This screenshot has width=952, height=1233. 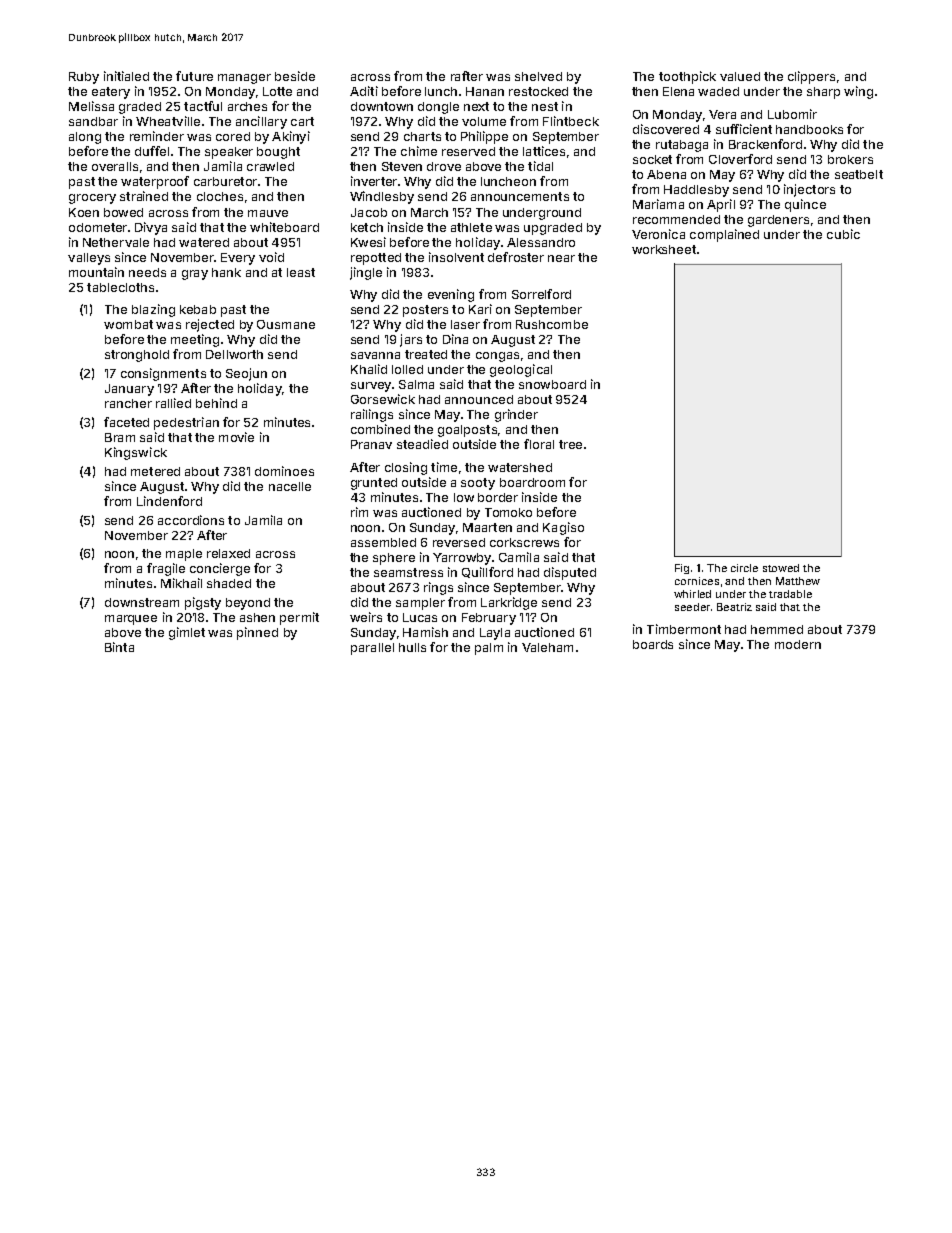 What do you see at coordinates (552, 324) in the screenshot?
I see `Rushcombe` at bounding box center [552, 324].
